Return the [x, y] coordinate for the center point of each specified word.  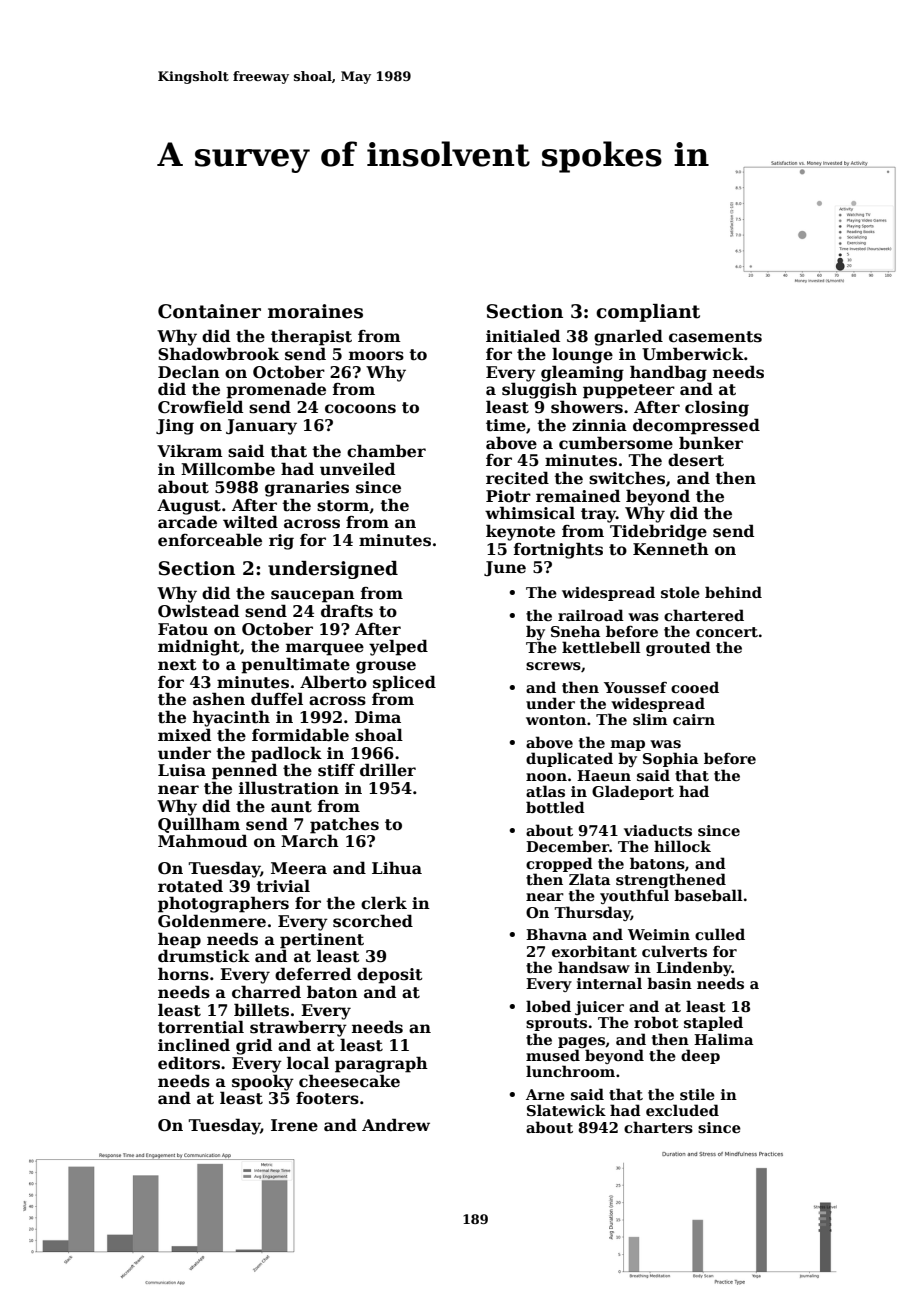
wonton [556, 720]
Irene [294, 1125]
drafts [347, 611]
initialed [523, 336]
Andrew [396, 1125]
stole [680, 592]
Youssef [635, 687]
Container [209, 311]
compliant [648, 313]
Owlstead [198, 611]
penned [244, 771]
